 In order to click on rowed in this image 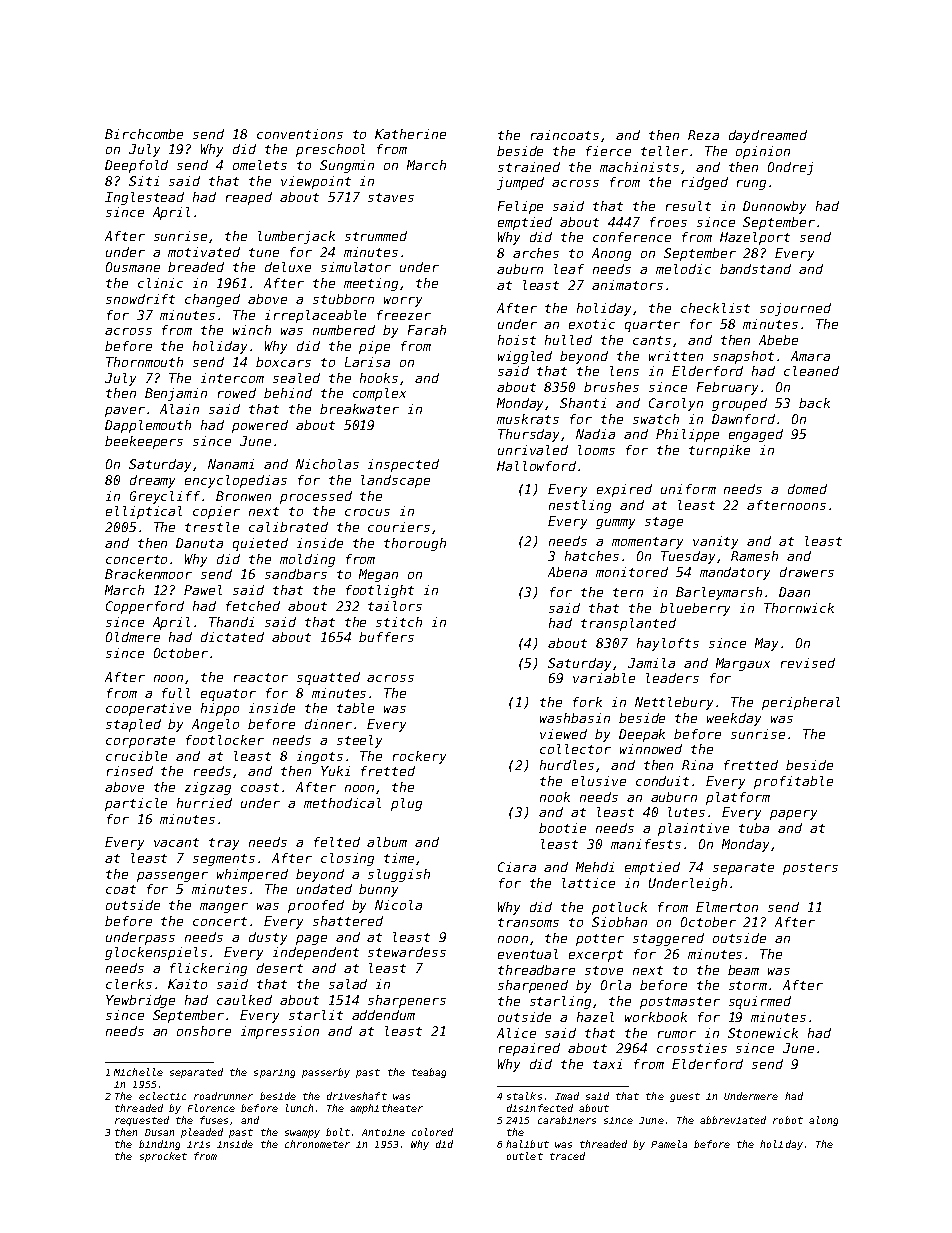, I will do `click(237, 393)`.
